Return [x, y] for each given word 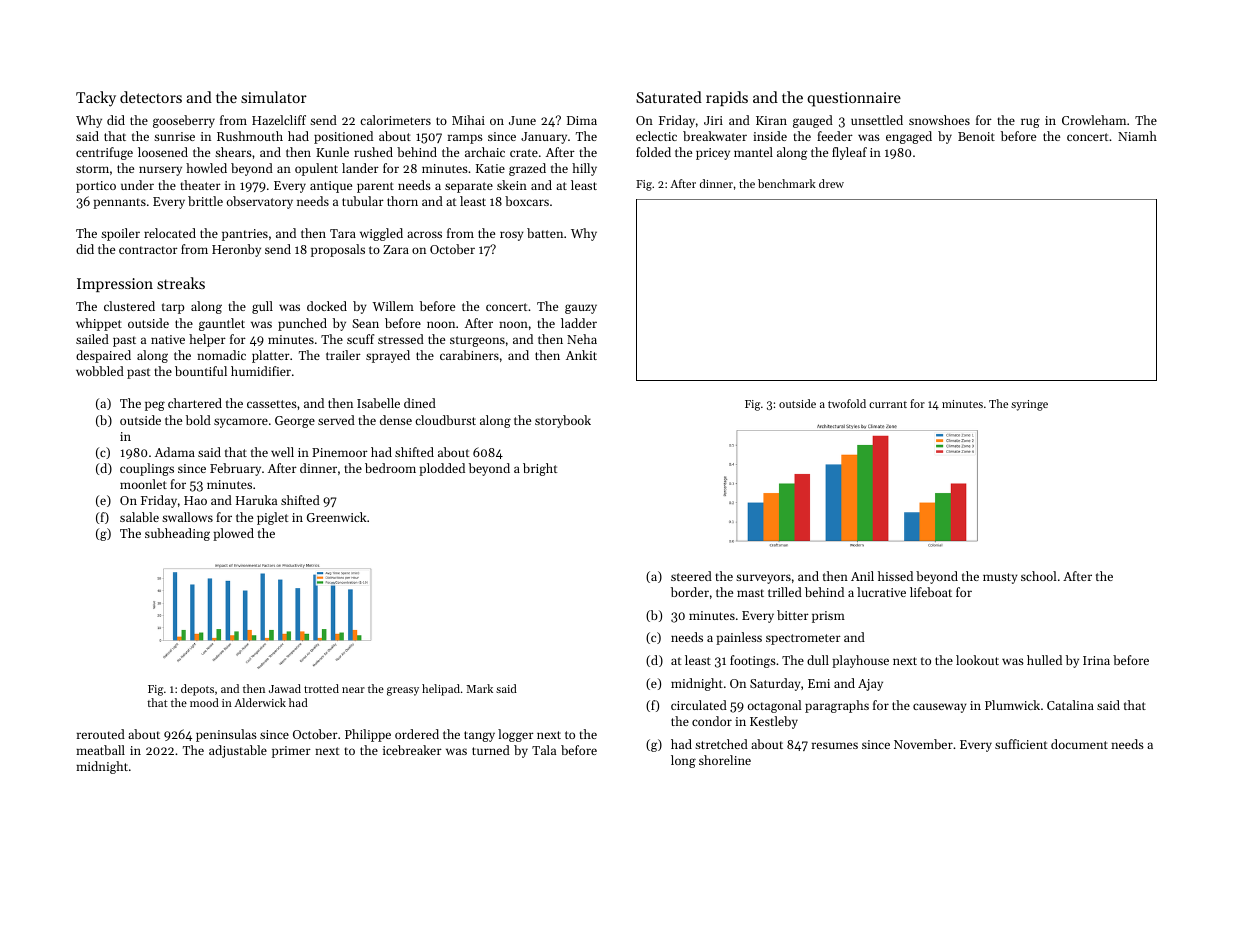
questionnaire [854, 99]
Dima [582, 120]
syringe [1029, 405]
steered [691, 576]
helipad [441, 690]
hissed [895, 576]
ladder [579, 323]
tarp [173, 308]
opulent [316, 169]
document [1079, 744]
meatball [100, 750]
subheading [177, 534]
